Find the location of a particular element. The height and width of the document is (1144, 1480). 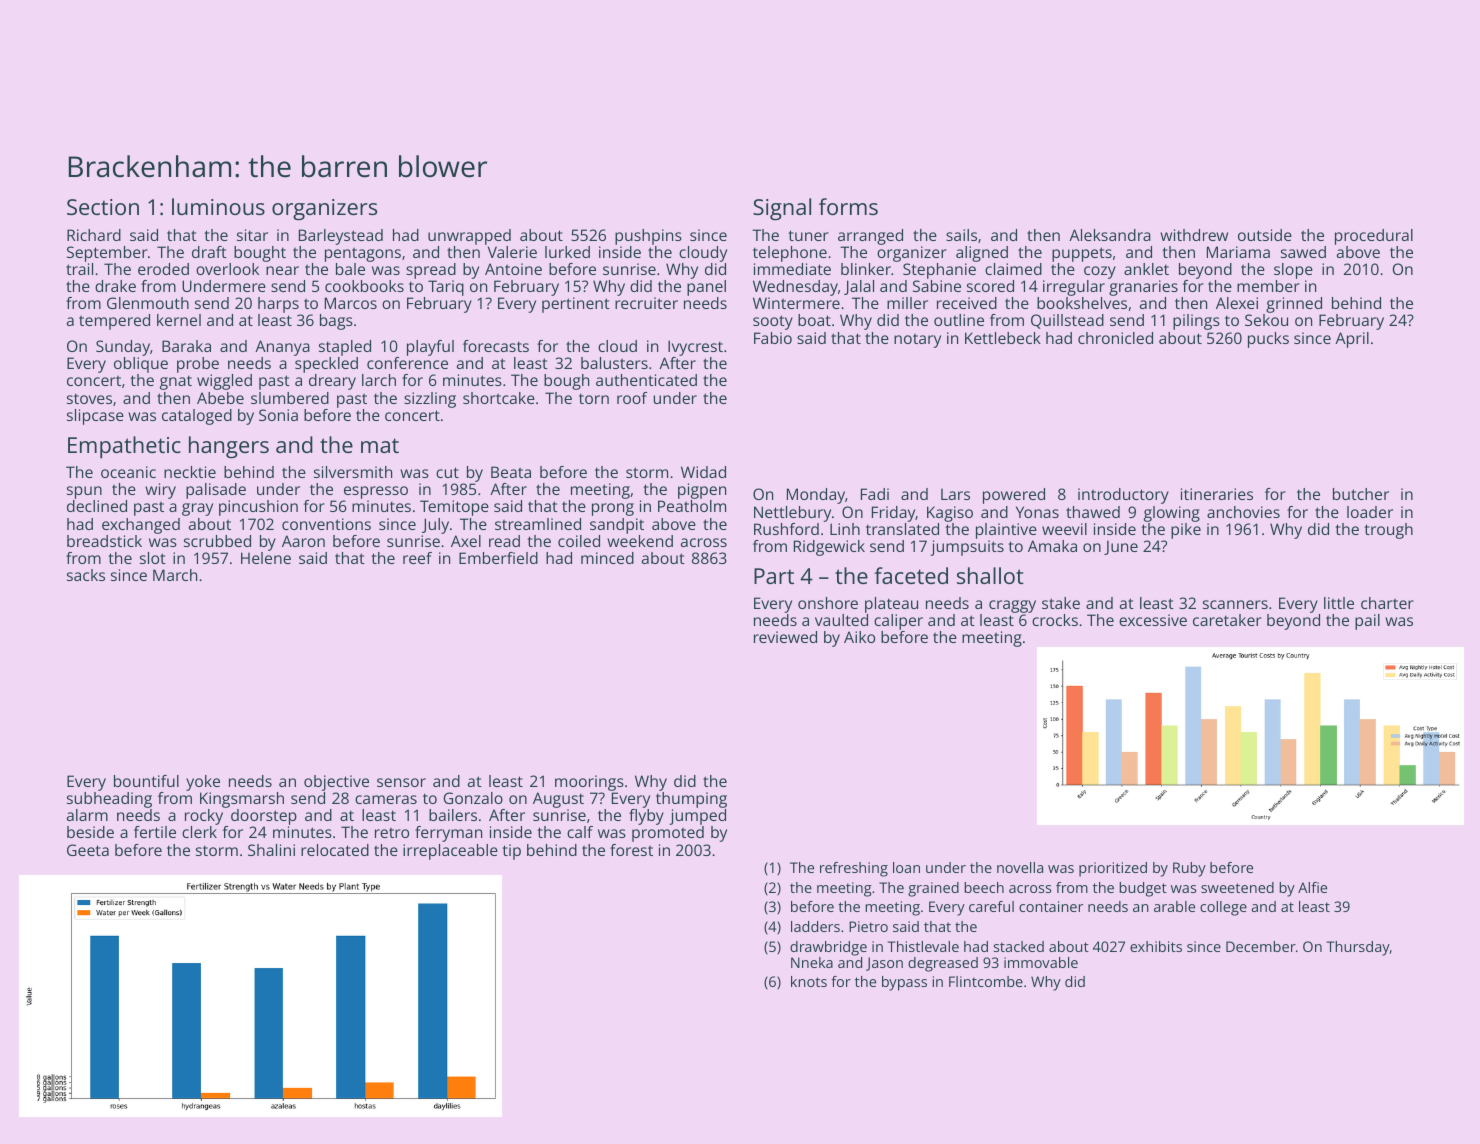

Barleystead is located at coordinates (341, 237).
